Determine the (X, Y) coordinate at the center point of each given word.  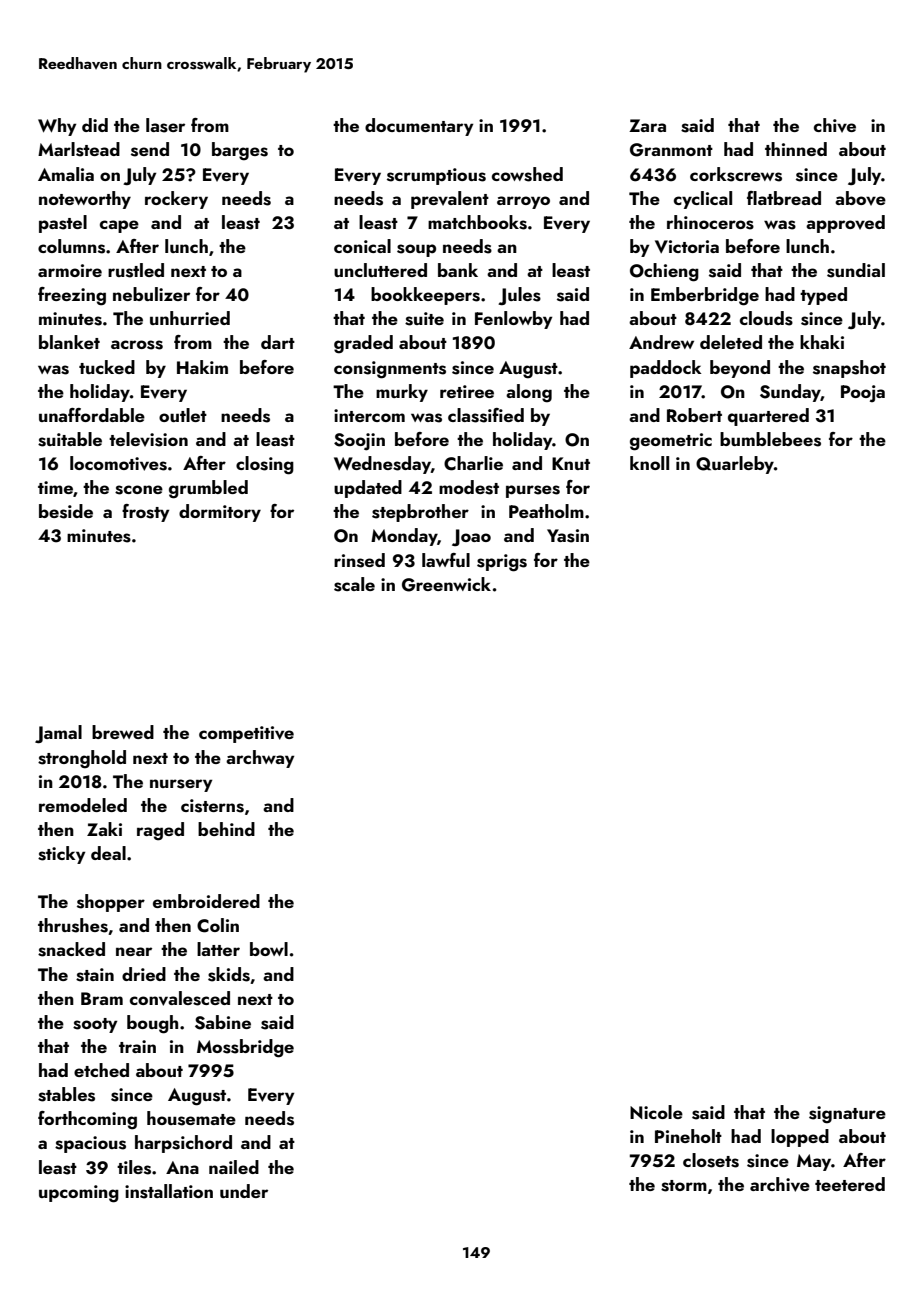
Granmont (671, 150)
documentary (419, 127)
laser (165, 125)
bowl (269, 949)
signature (847, 1115)
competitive (246, 734)
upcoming (79, 1194)
